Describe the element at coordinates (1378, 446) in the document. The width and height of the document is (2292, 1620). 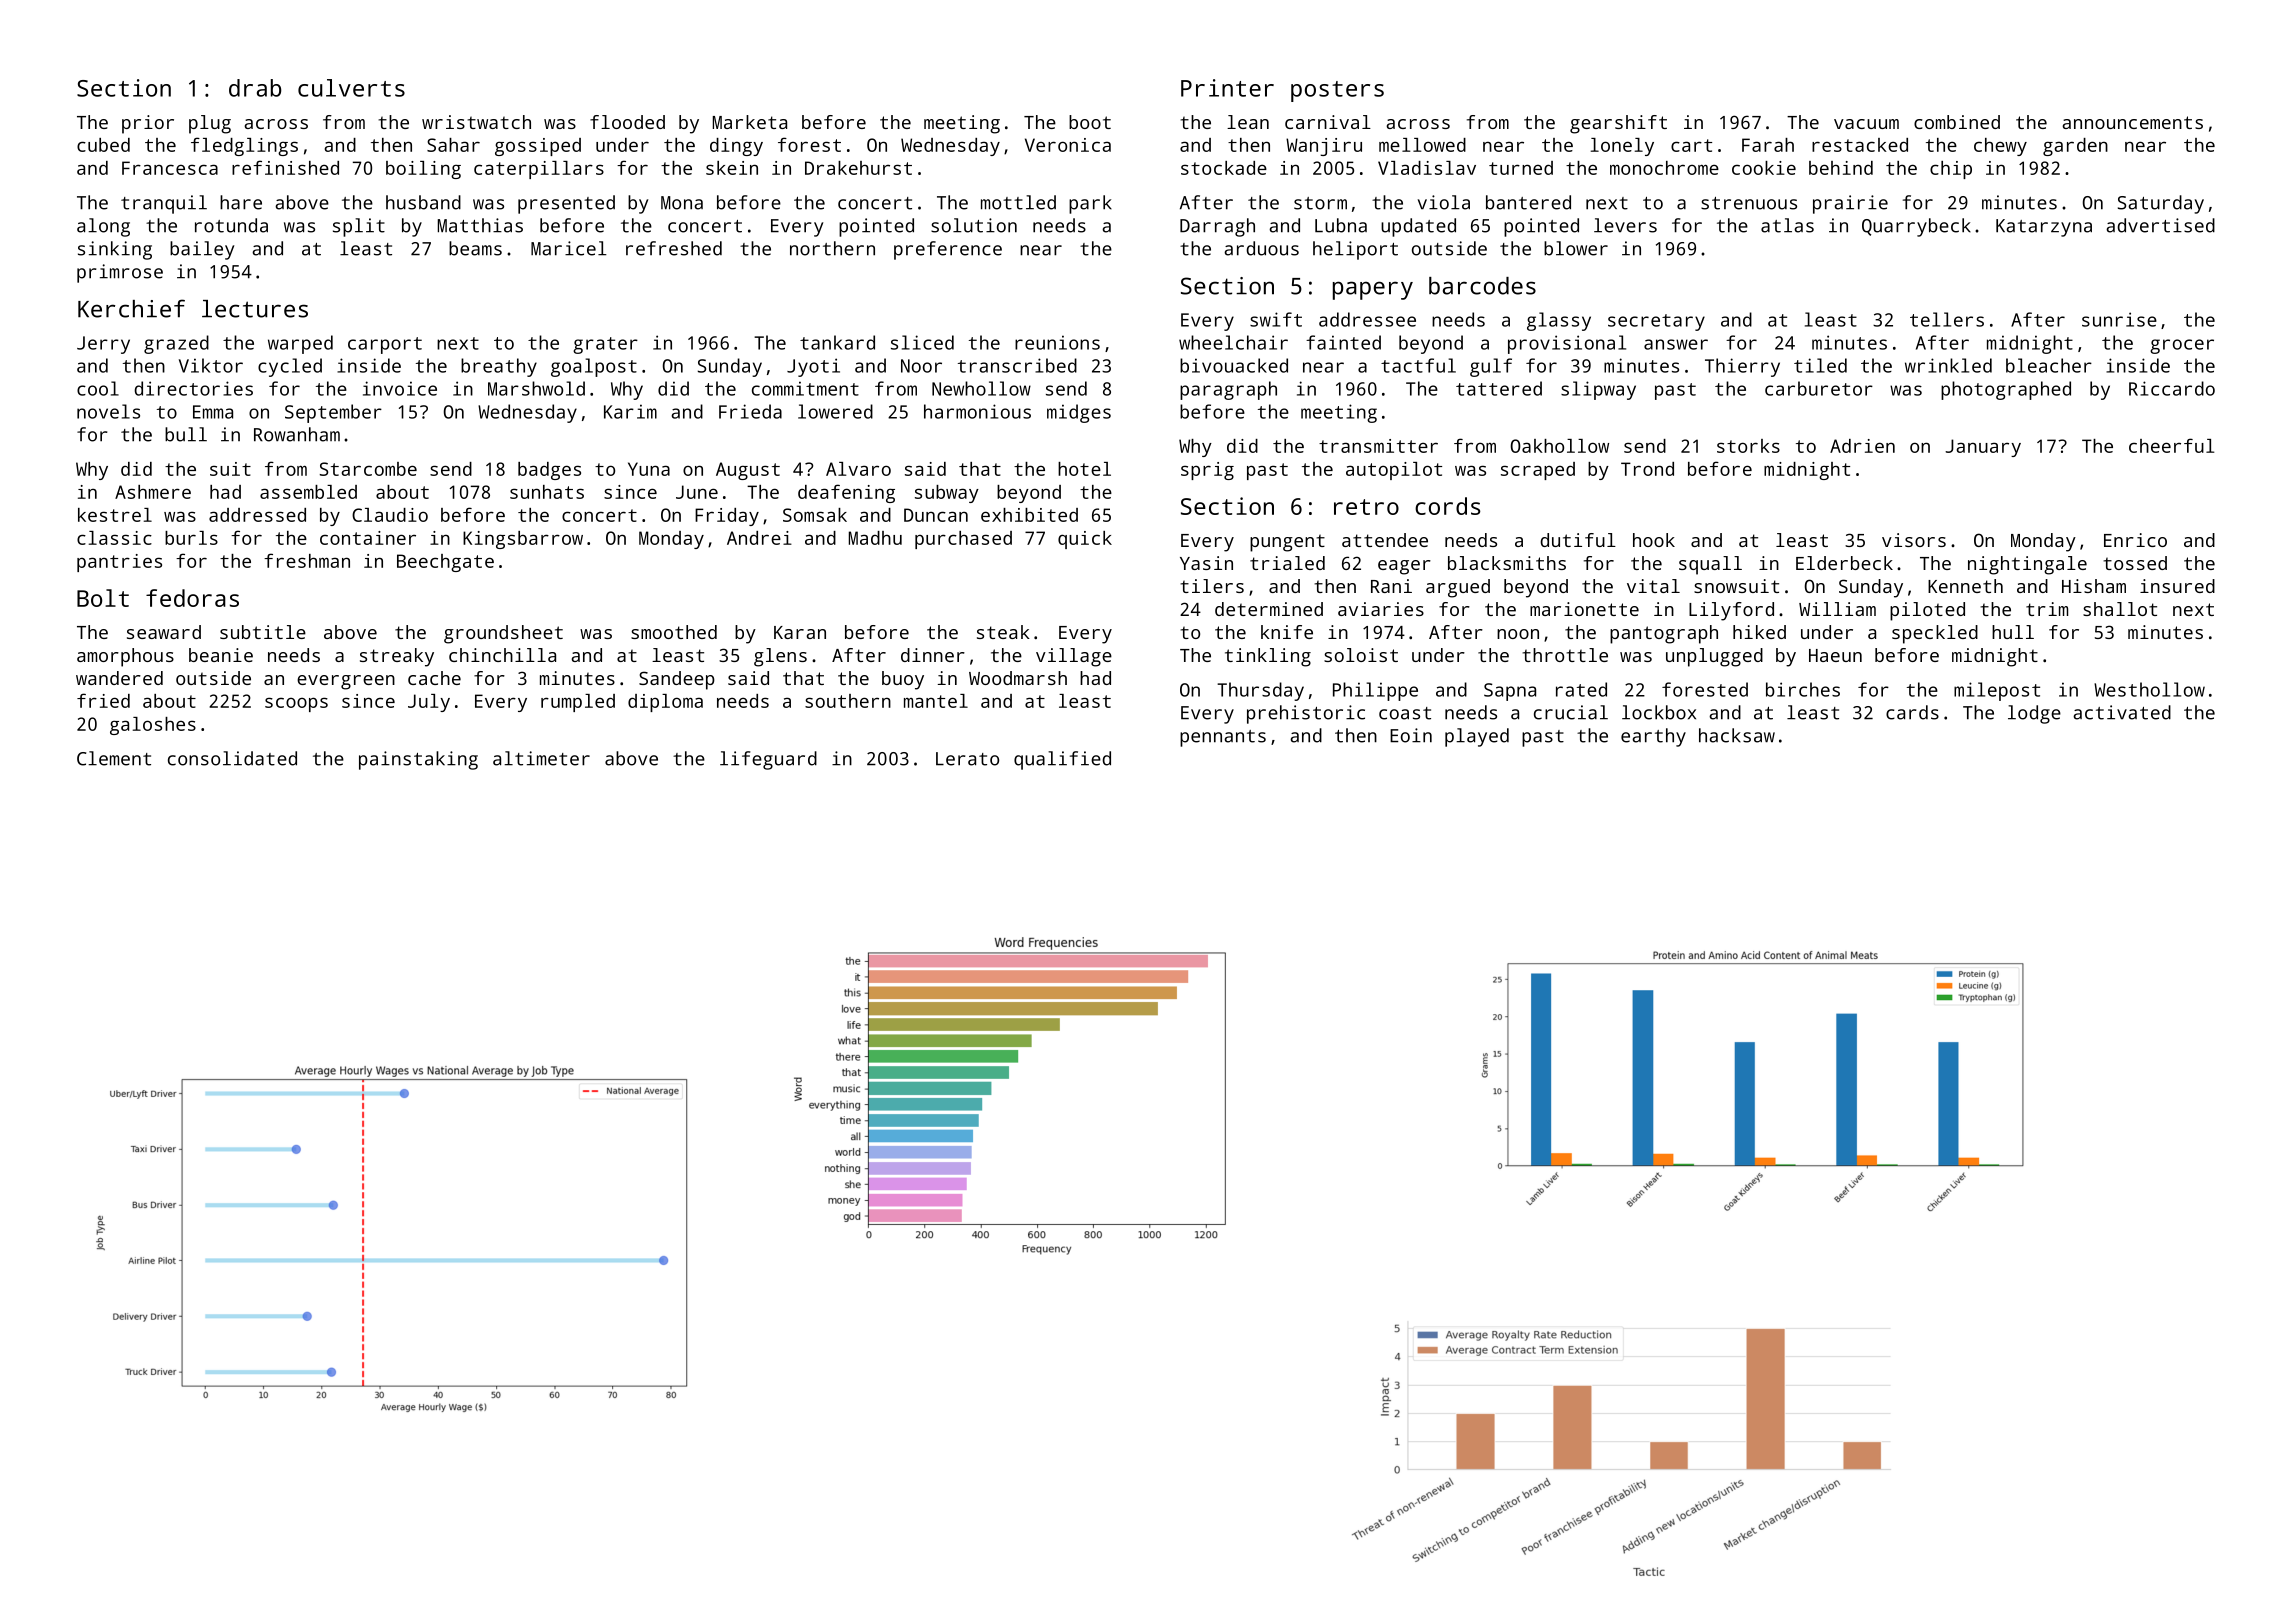
I see `transmitter` at that location.
